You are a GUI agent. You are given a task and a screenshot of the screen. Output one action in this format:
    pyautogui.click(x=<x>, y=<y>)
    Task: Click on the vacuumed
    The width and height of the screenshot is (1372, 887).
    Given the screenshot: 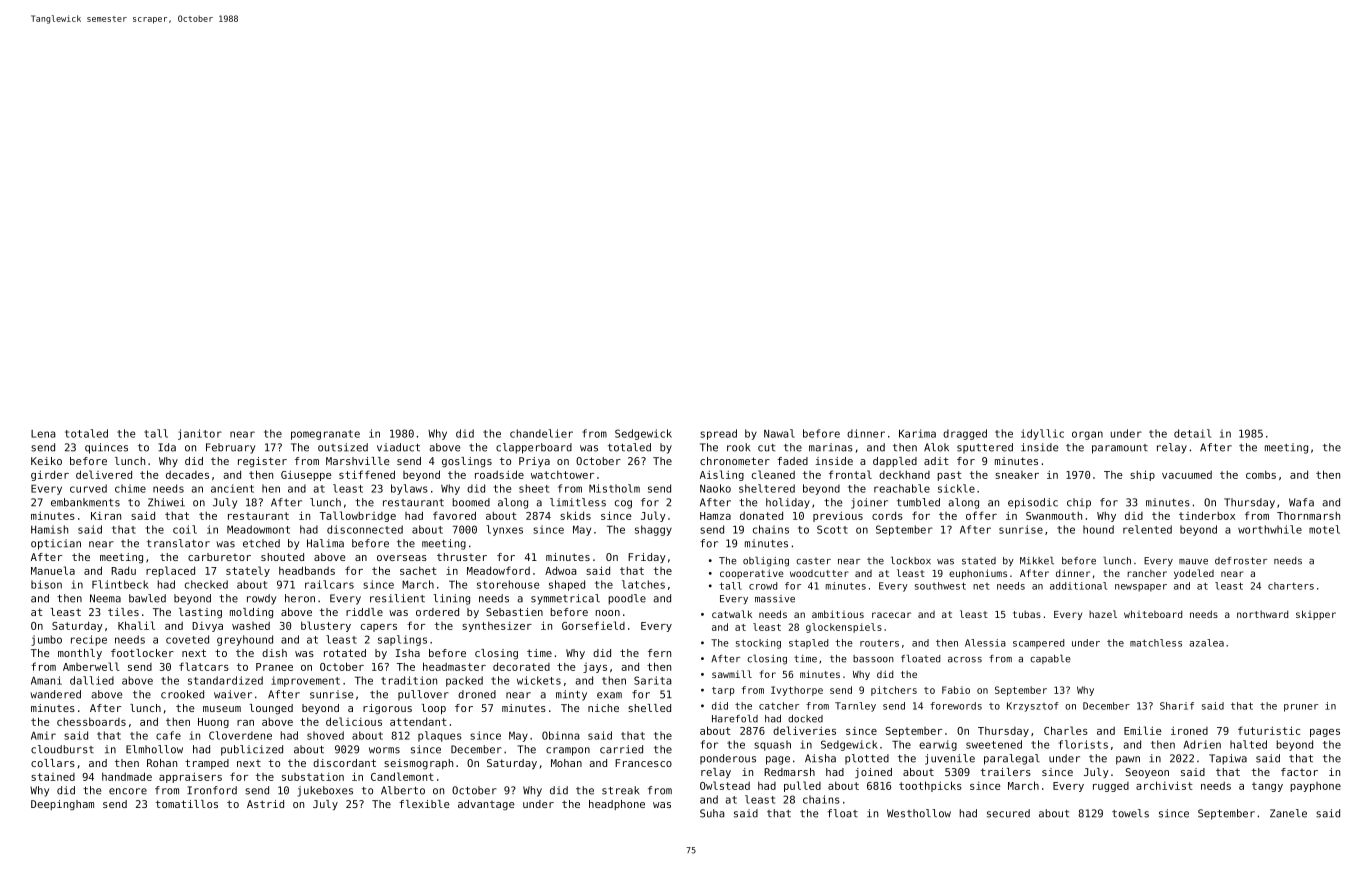 What is the action you would take?
    pyautogui.click(x=1187, y=475)
